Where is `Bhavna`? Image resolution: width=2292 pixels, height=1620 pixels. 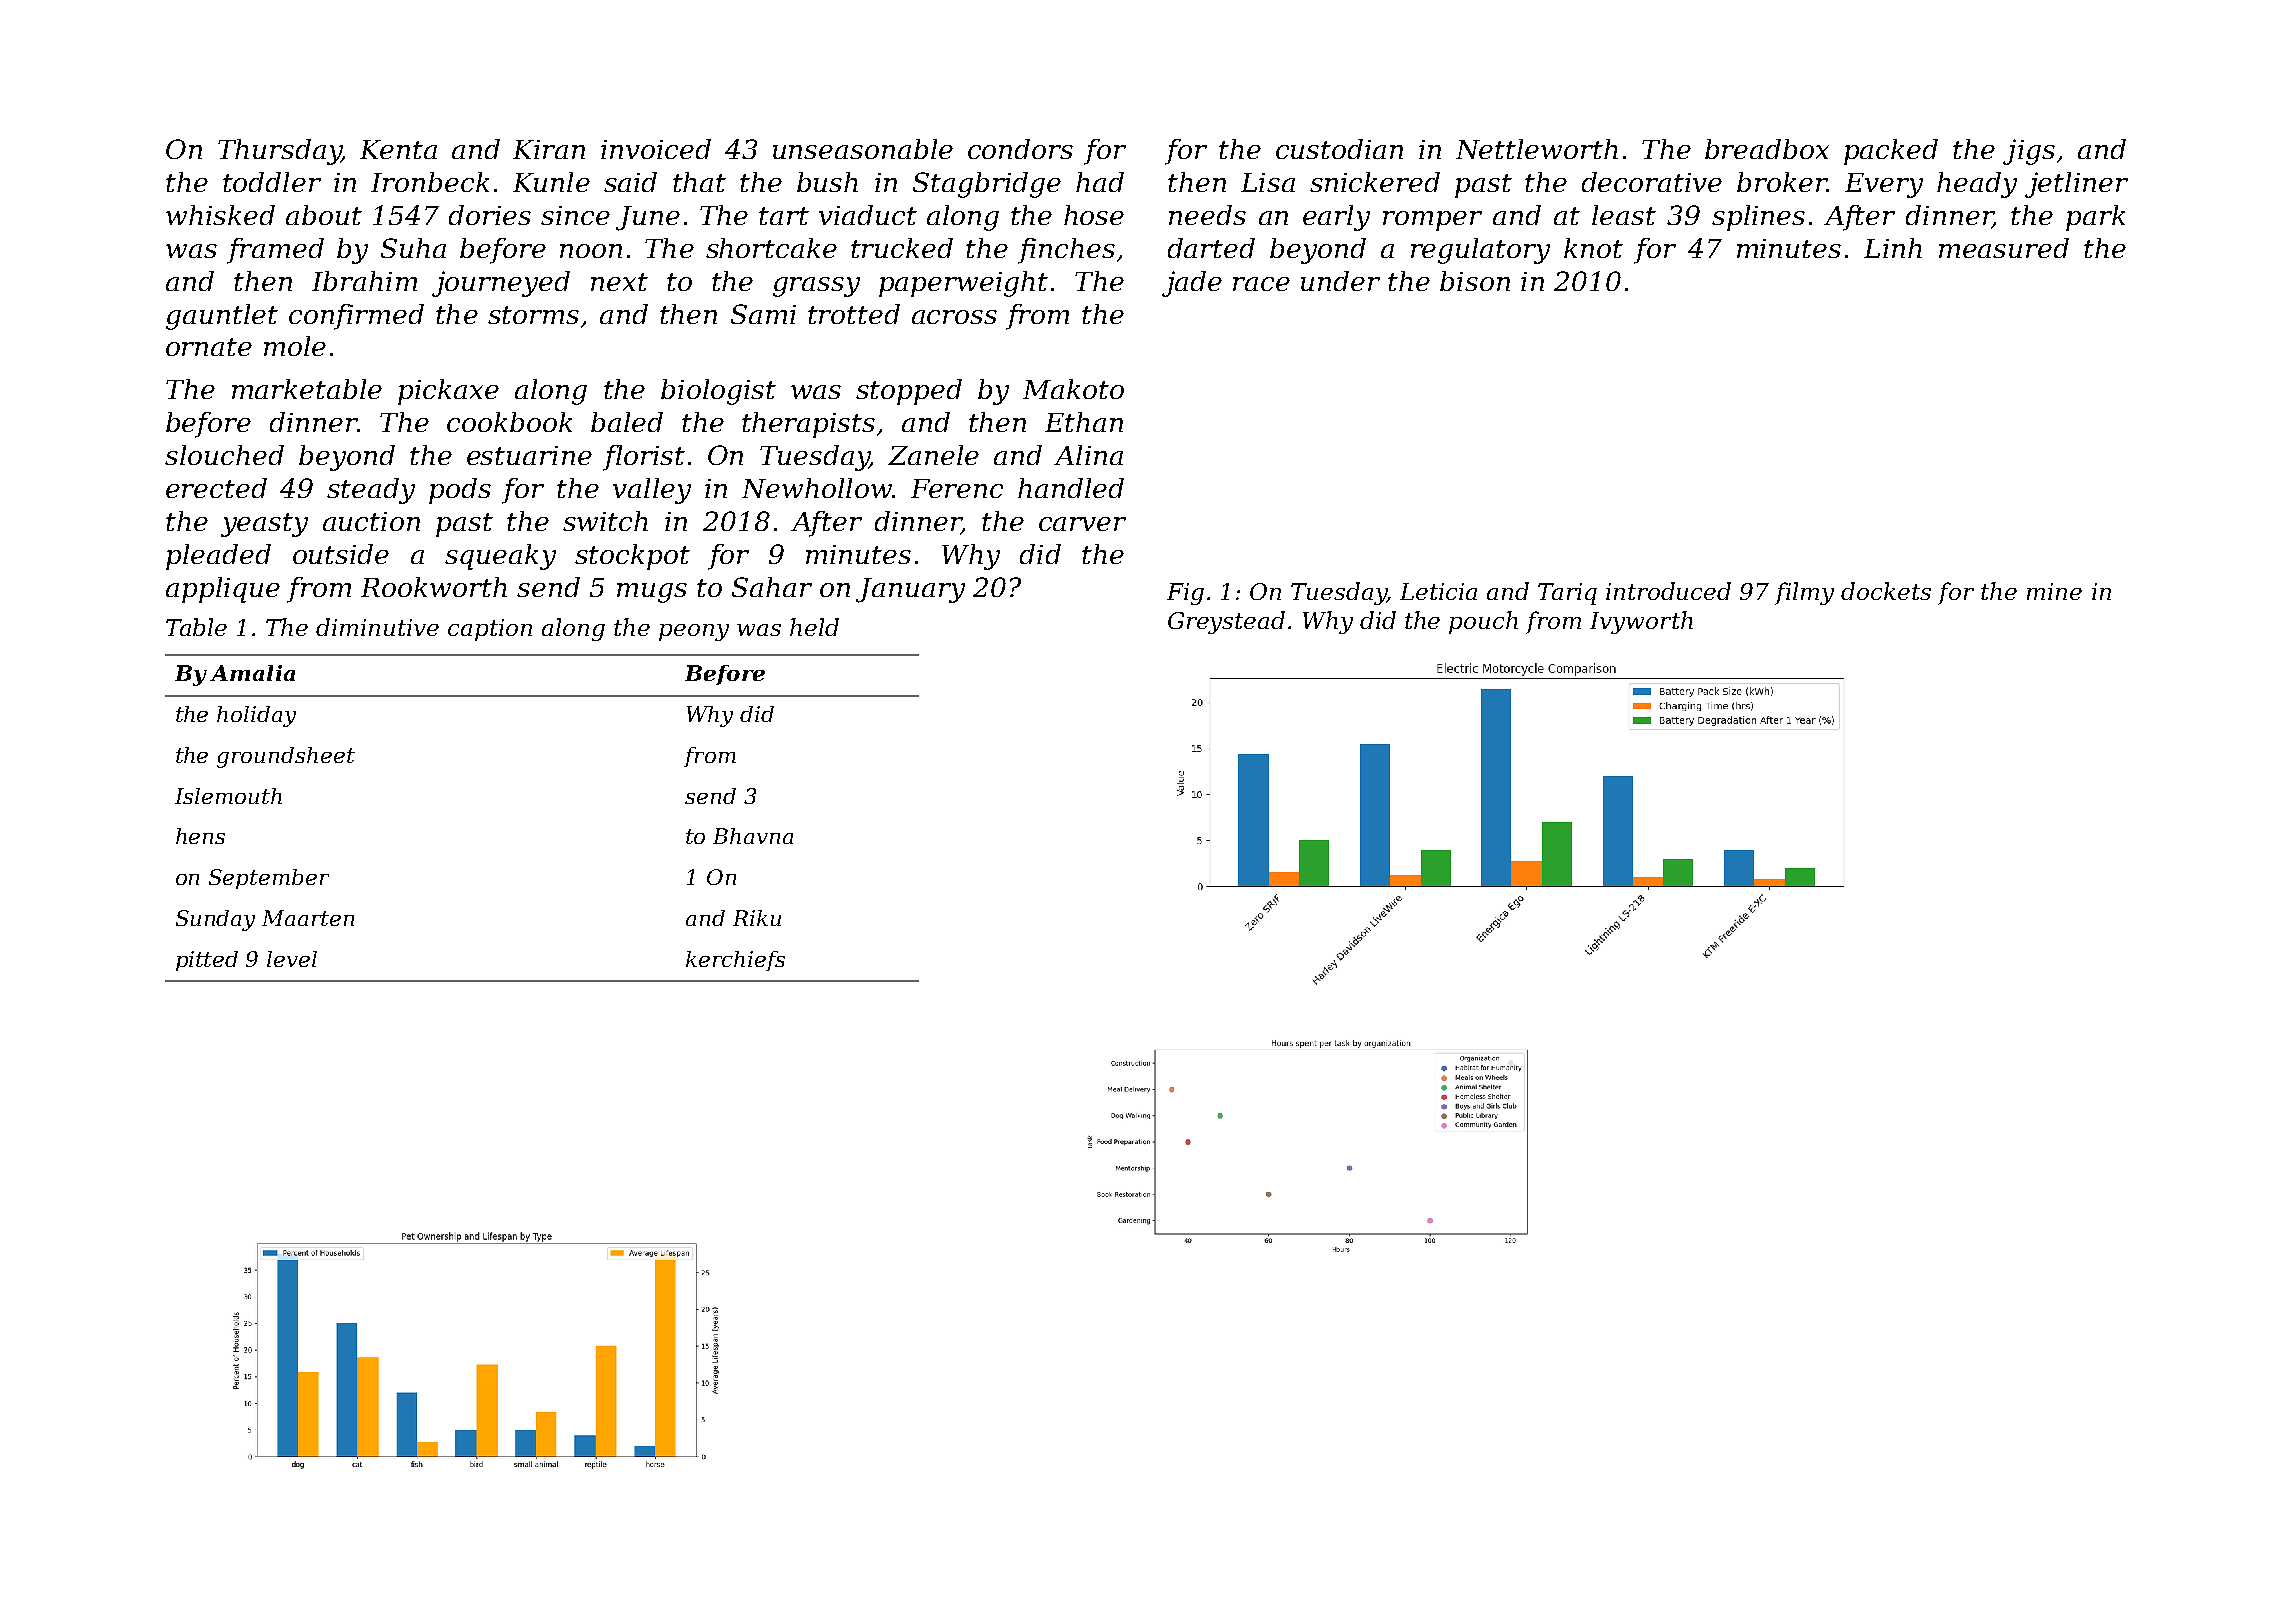
Bhavna is located at coordinates (753, 836).
